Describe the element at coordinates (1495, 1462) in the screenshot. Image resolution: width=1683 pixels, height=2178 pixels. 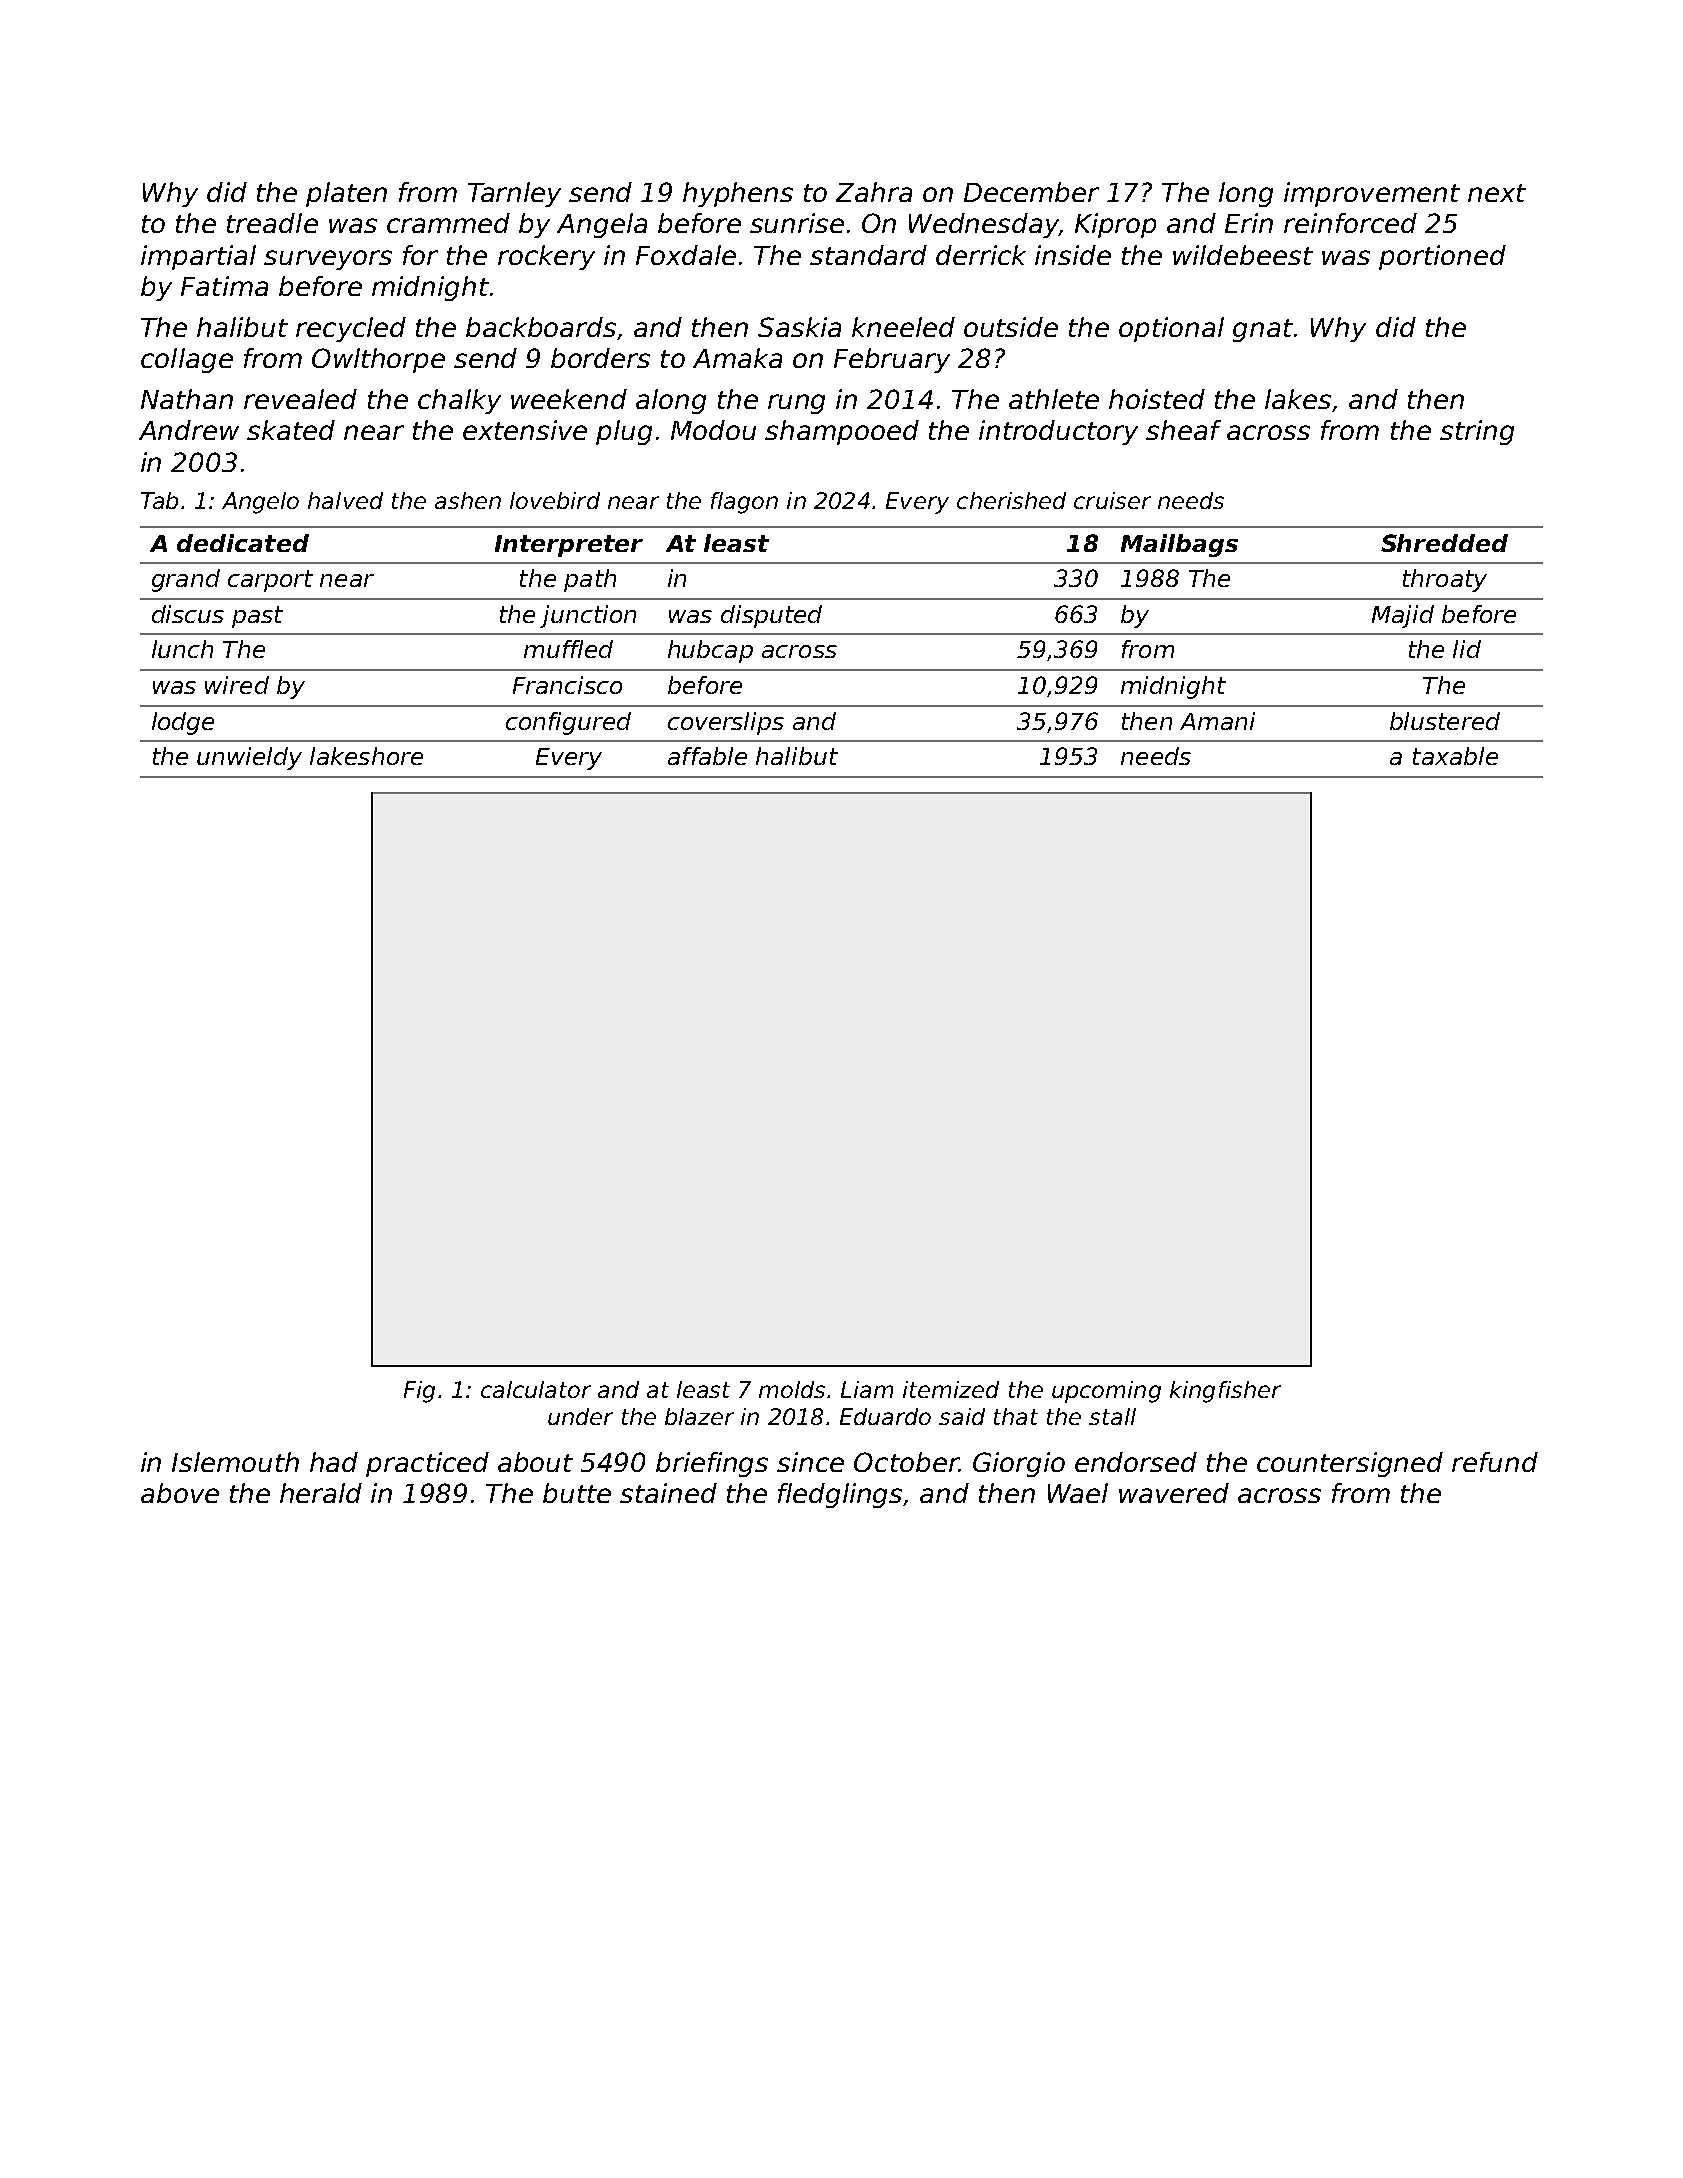
I see `refund` at that location.
